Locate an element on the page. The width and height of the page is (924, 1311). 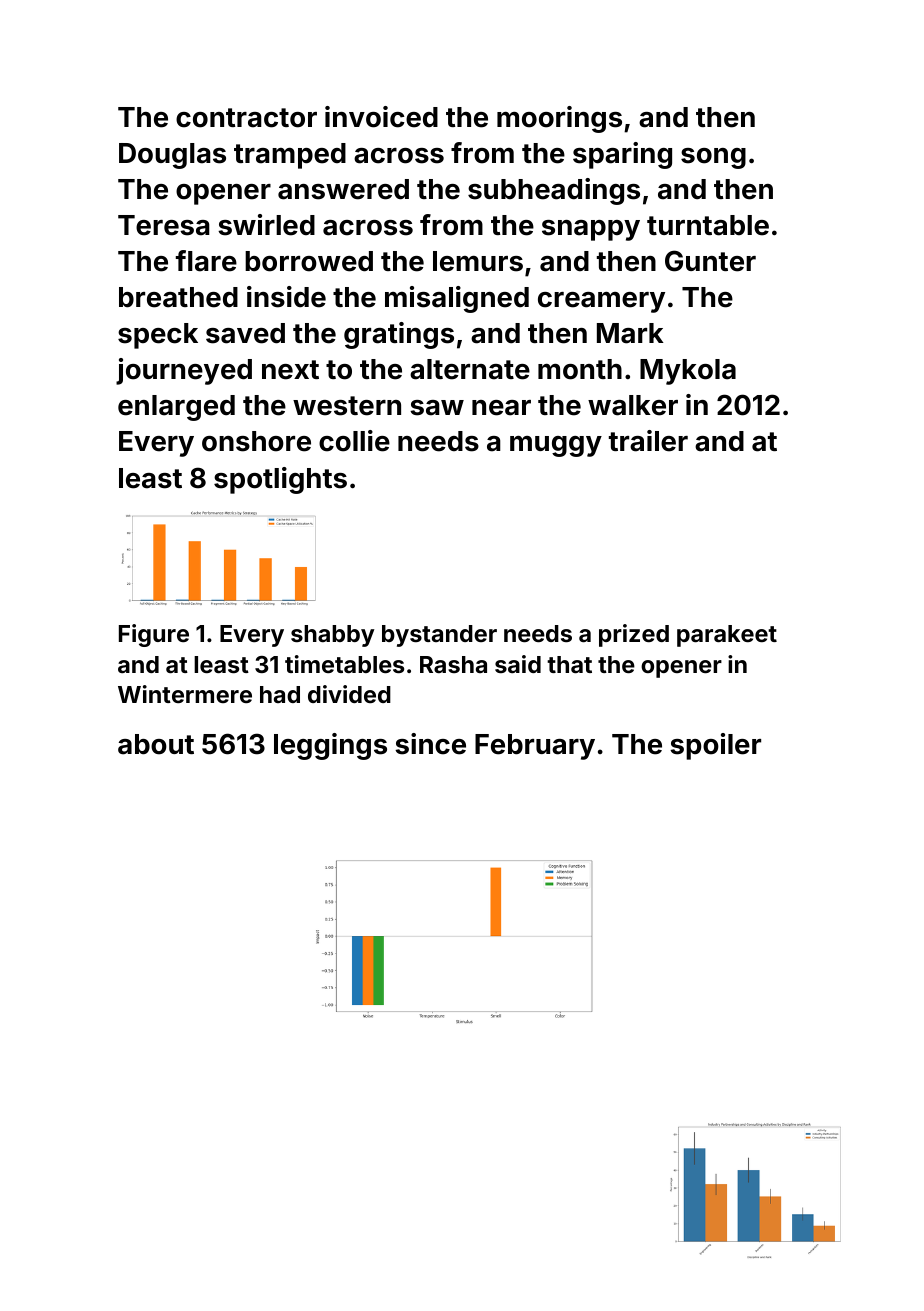
prized is located at coordinates (634, 635).
